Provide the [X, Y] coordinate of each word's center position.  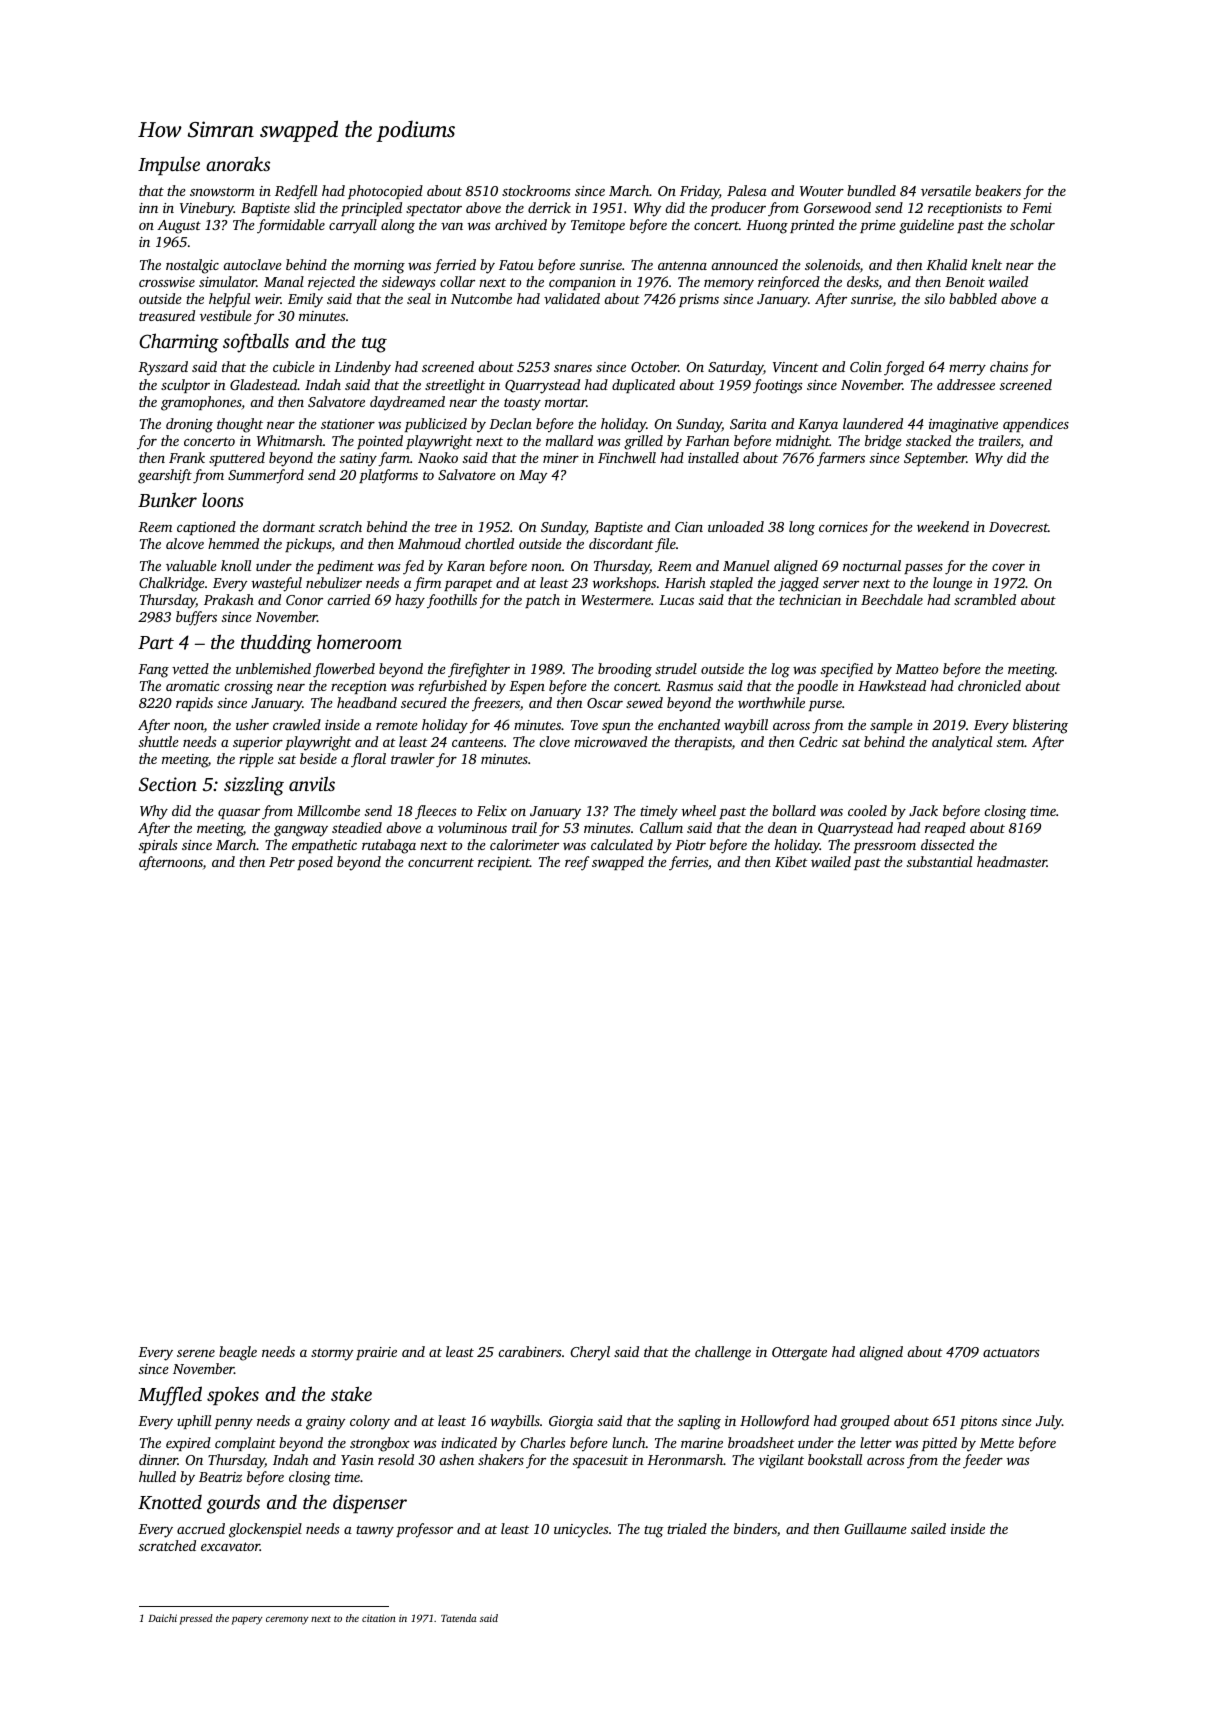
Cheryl [590, 1353]
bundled [871, 190]
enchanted [689, 724]
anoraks [238, 163]
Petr [282, 862]
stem [1011, 742]
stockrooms [536, 190]
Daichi [162, 1618]
